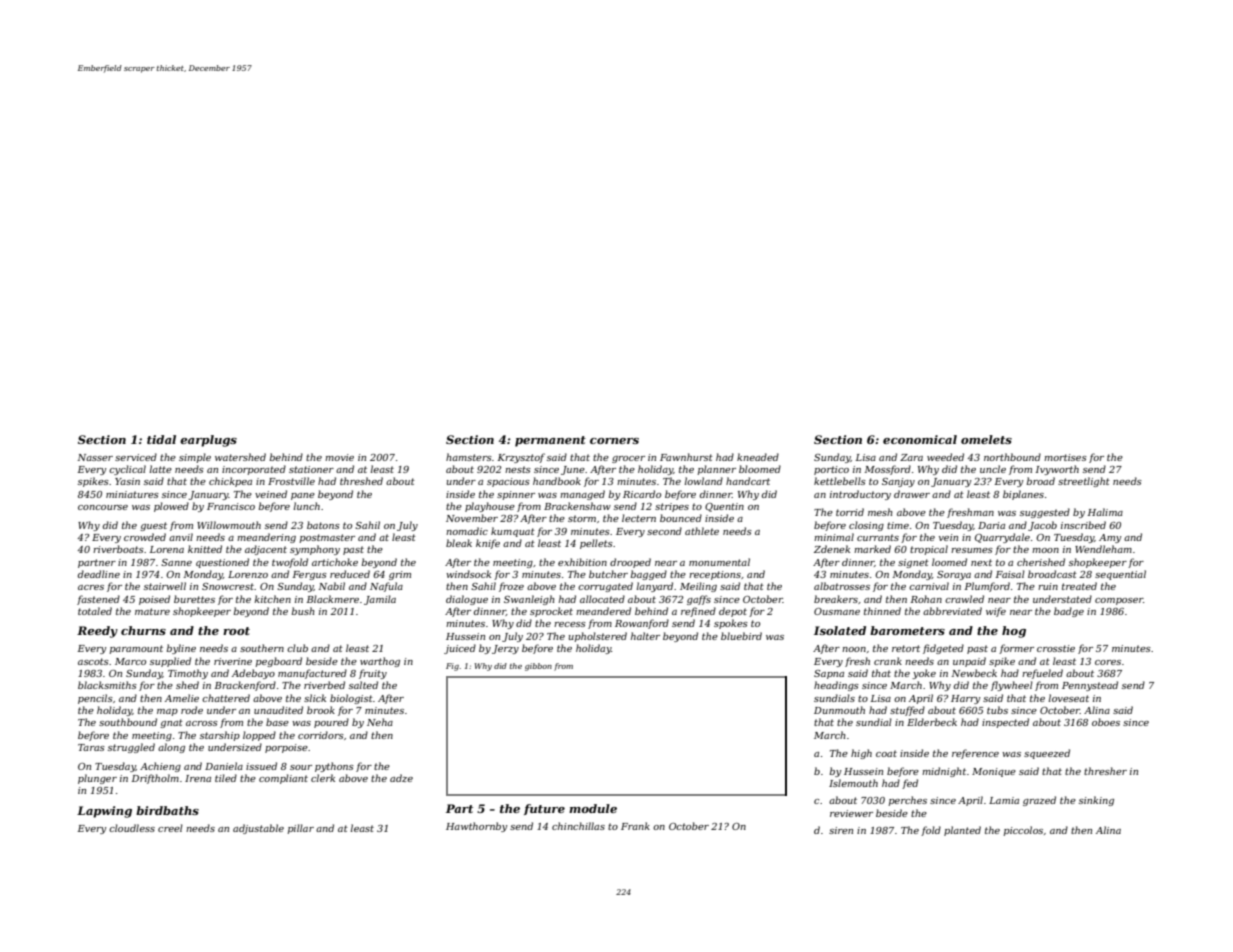 The height and width of the screenshot is (952, 1233). What do you see at coordinates (538, 667) in the screenshot?
I see `gibbon` at bounding box center [538, 667].
